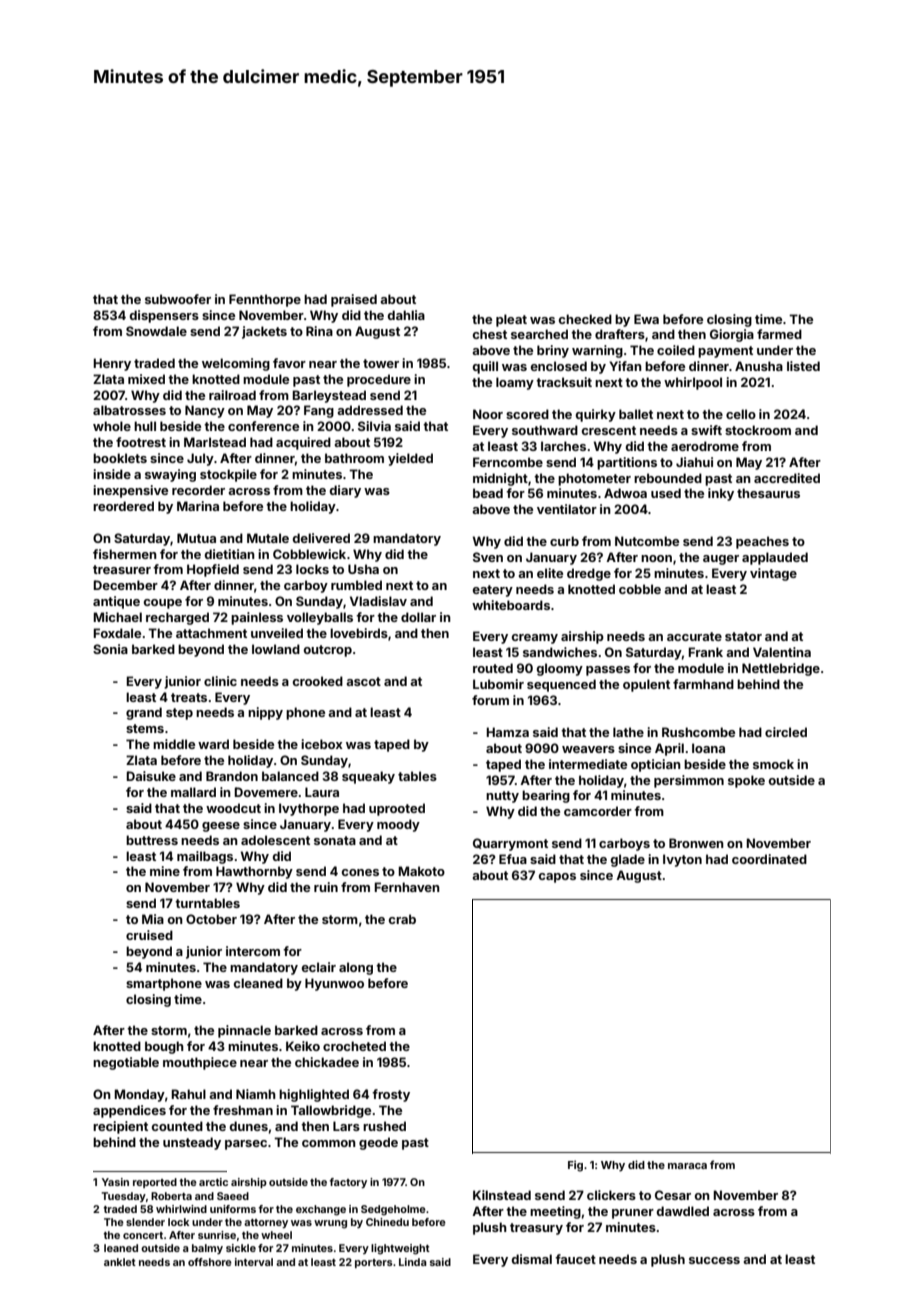 The height and width of the page is (1308, 924). Describe the element at coordinates (374, 1263) in the page. I see `porters` at that location.
